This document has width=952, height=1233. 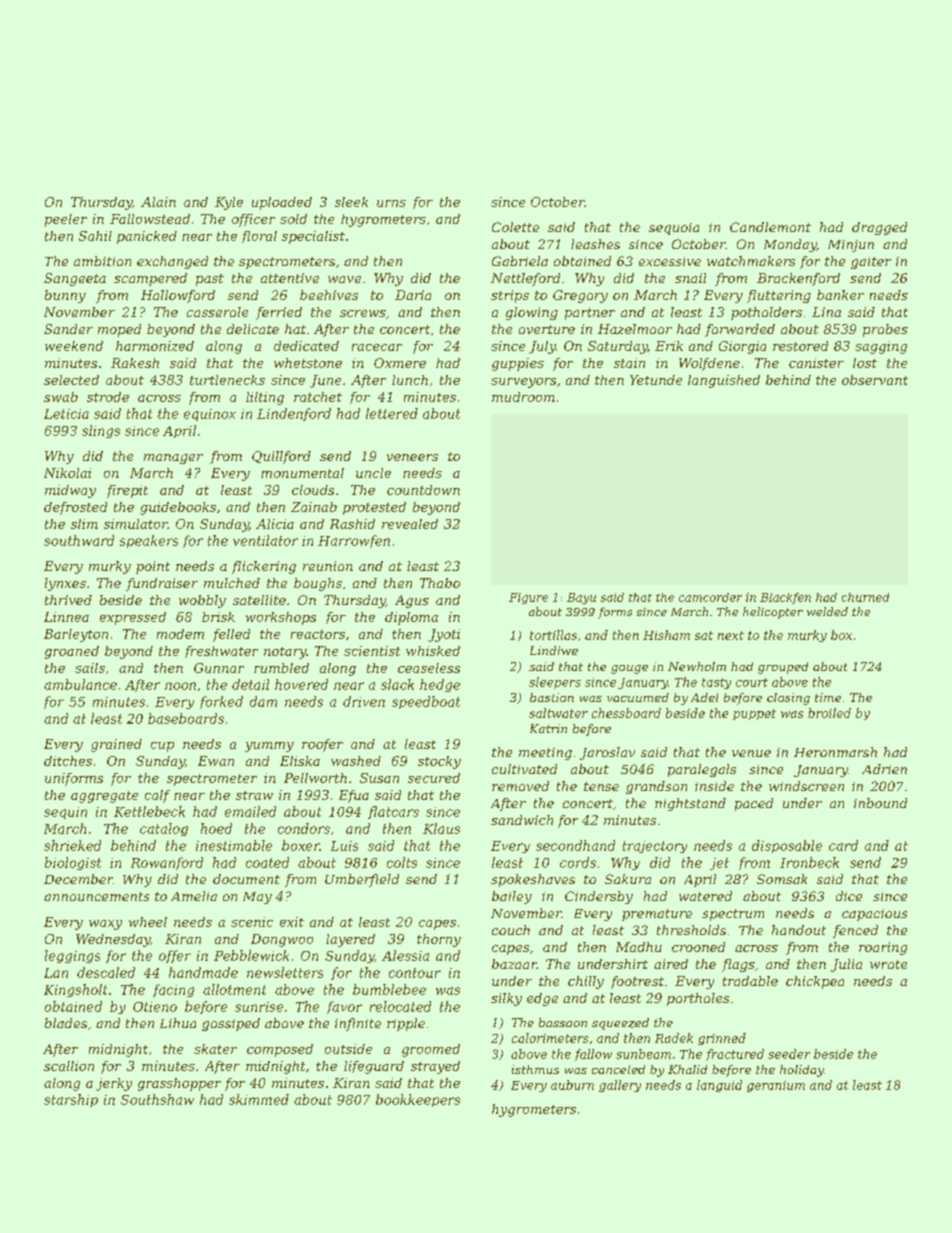 What do you see at coordinates (674, 229) in the document?
I see `sequoia` at bounding box center [674, 229].
